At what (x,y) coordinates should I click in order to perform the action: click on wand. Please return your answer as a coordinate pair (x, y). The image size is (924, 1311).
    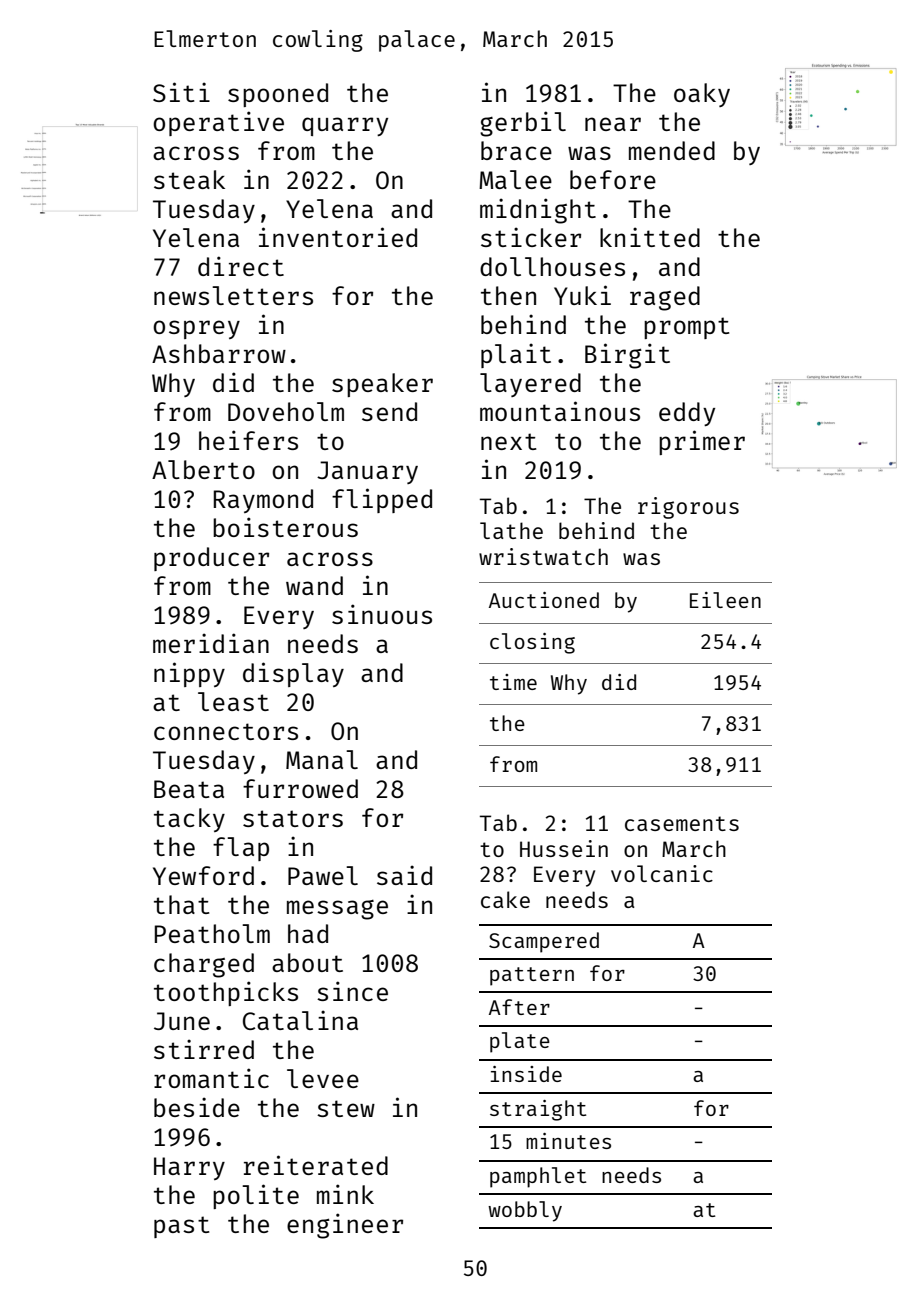
    Looking at the image, I should click on (314, 585).
